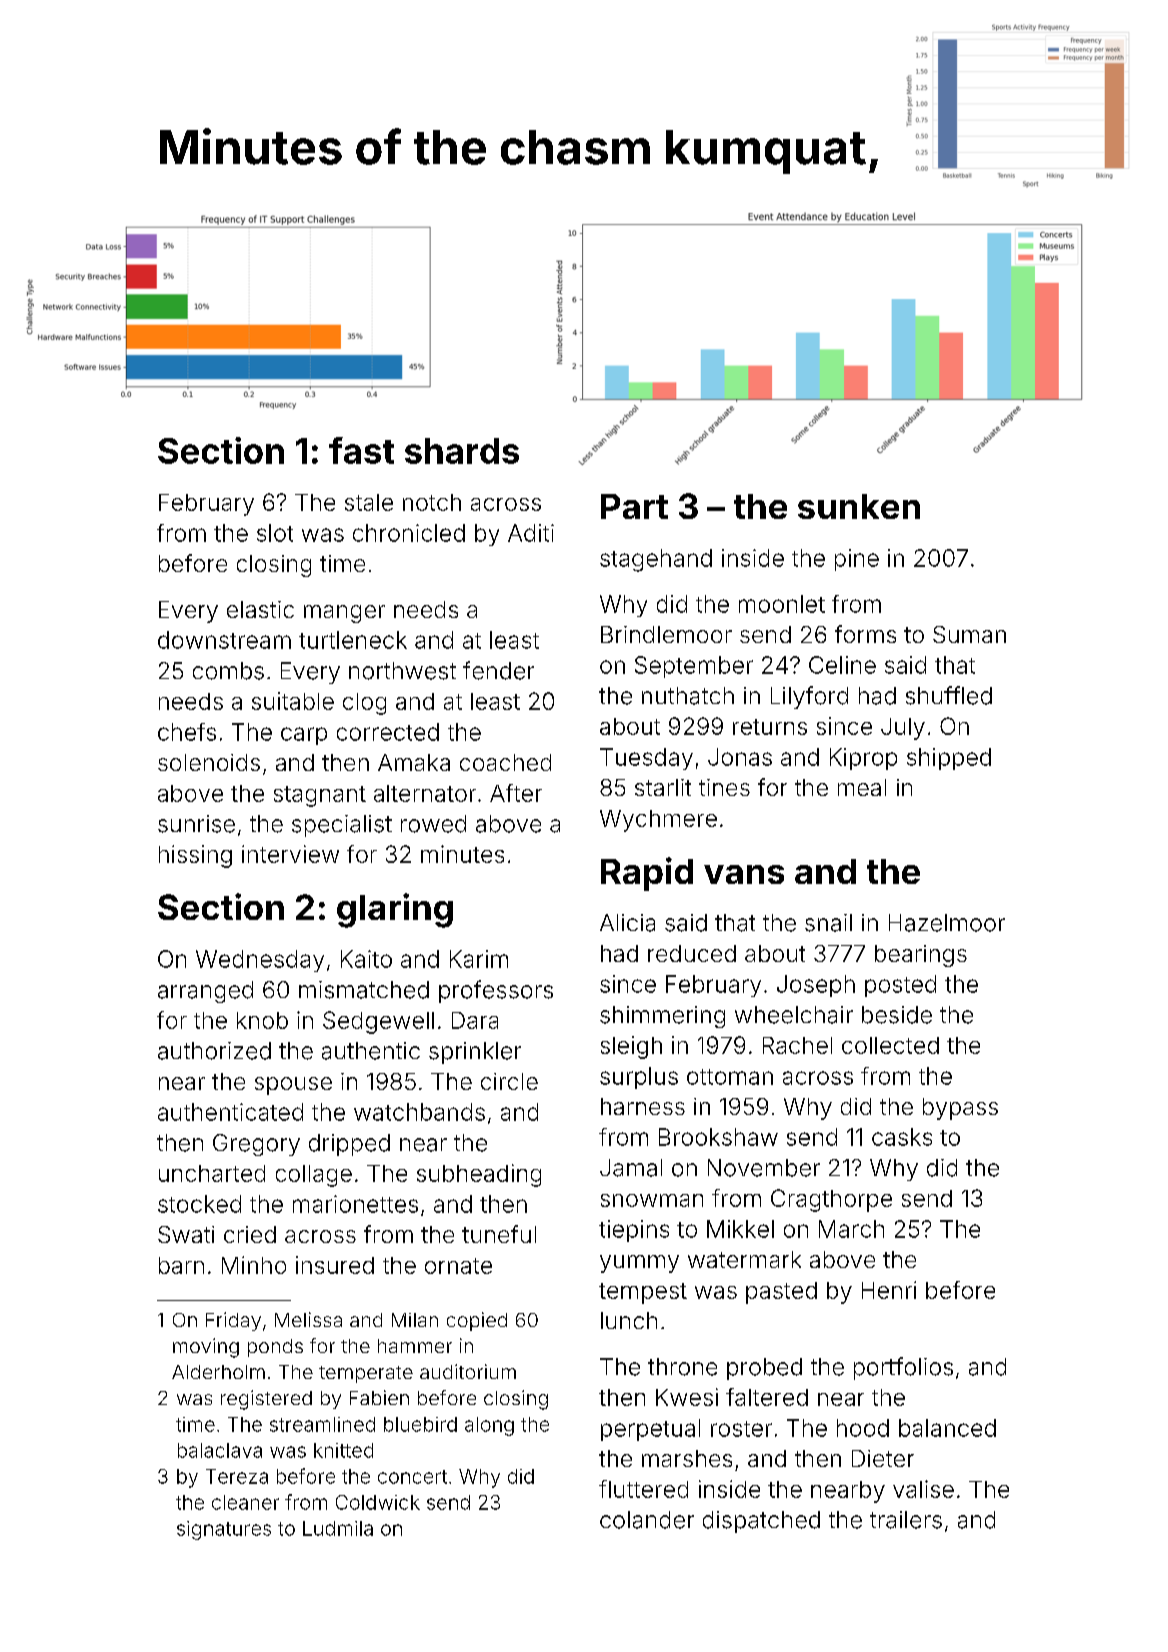  What do you see at coordinates (361, 450) in the page?
I see `fast` at bounding box center [361, 450].
